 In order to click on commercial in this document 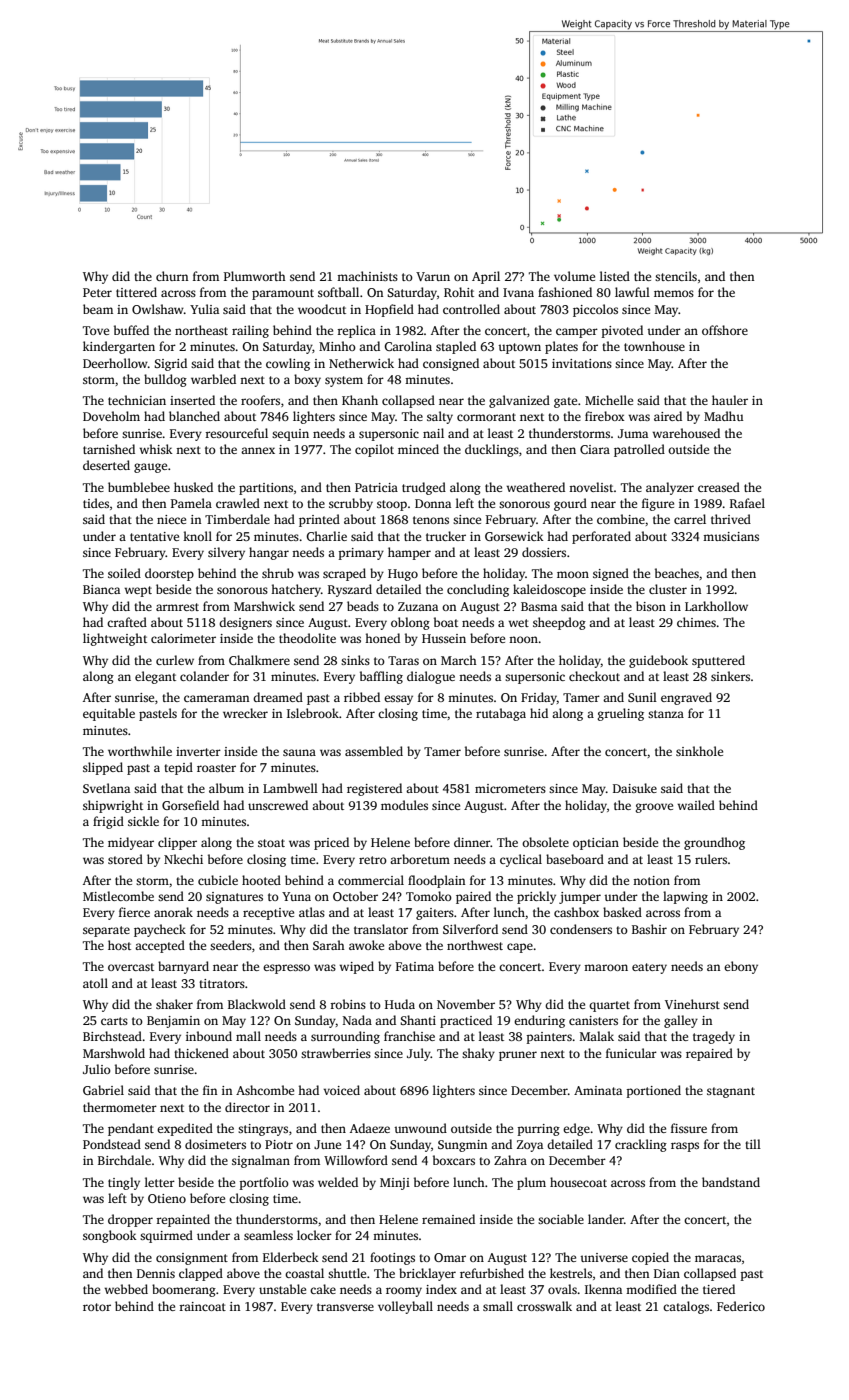, I will do `click(371, 880)`.
